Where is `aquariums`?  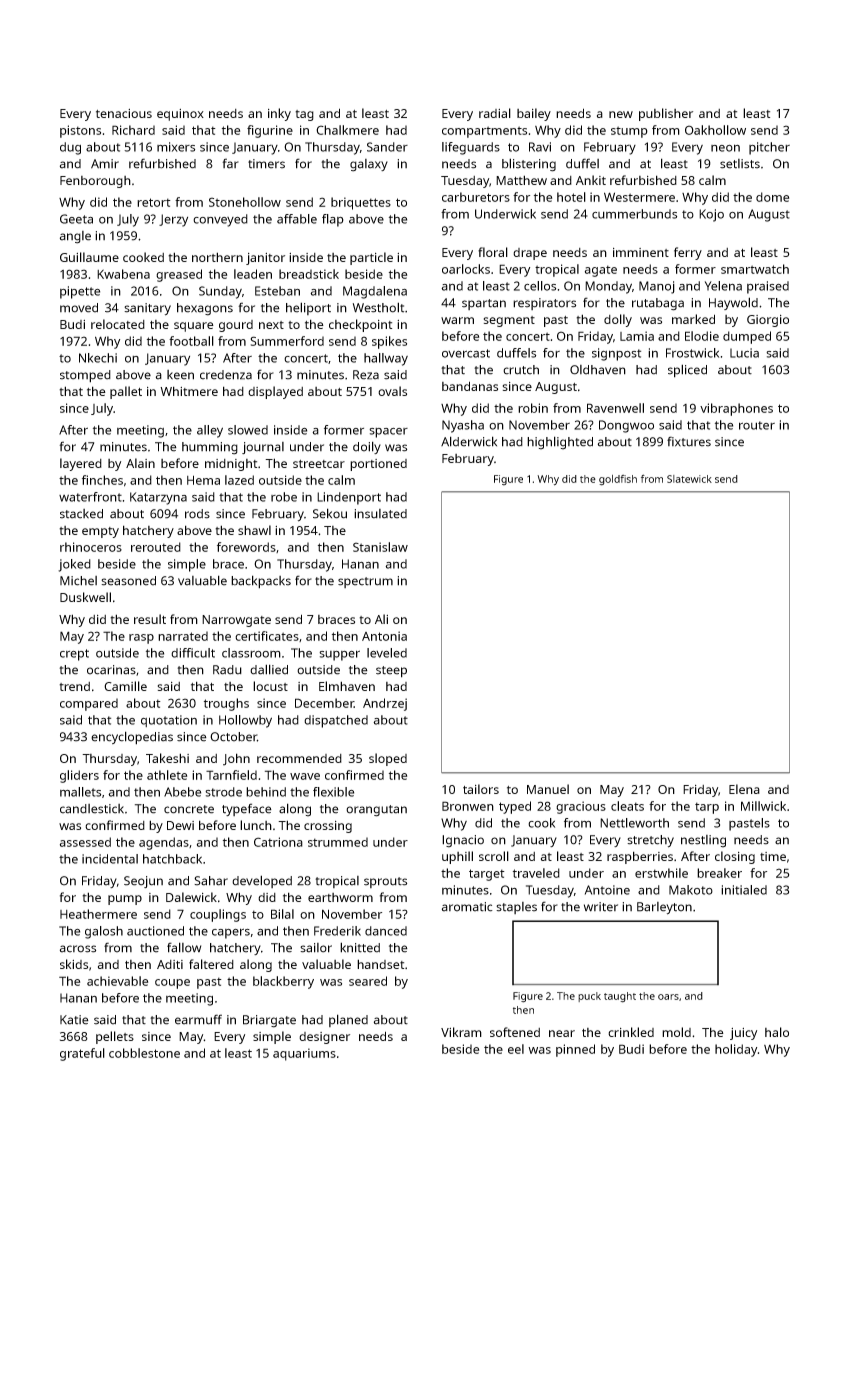
aquariums is located at coordinates (304, 1054).
